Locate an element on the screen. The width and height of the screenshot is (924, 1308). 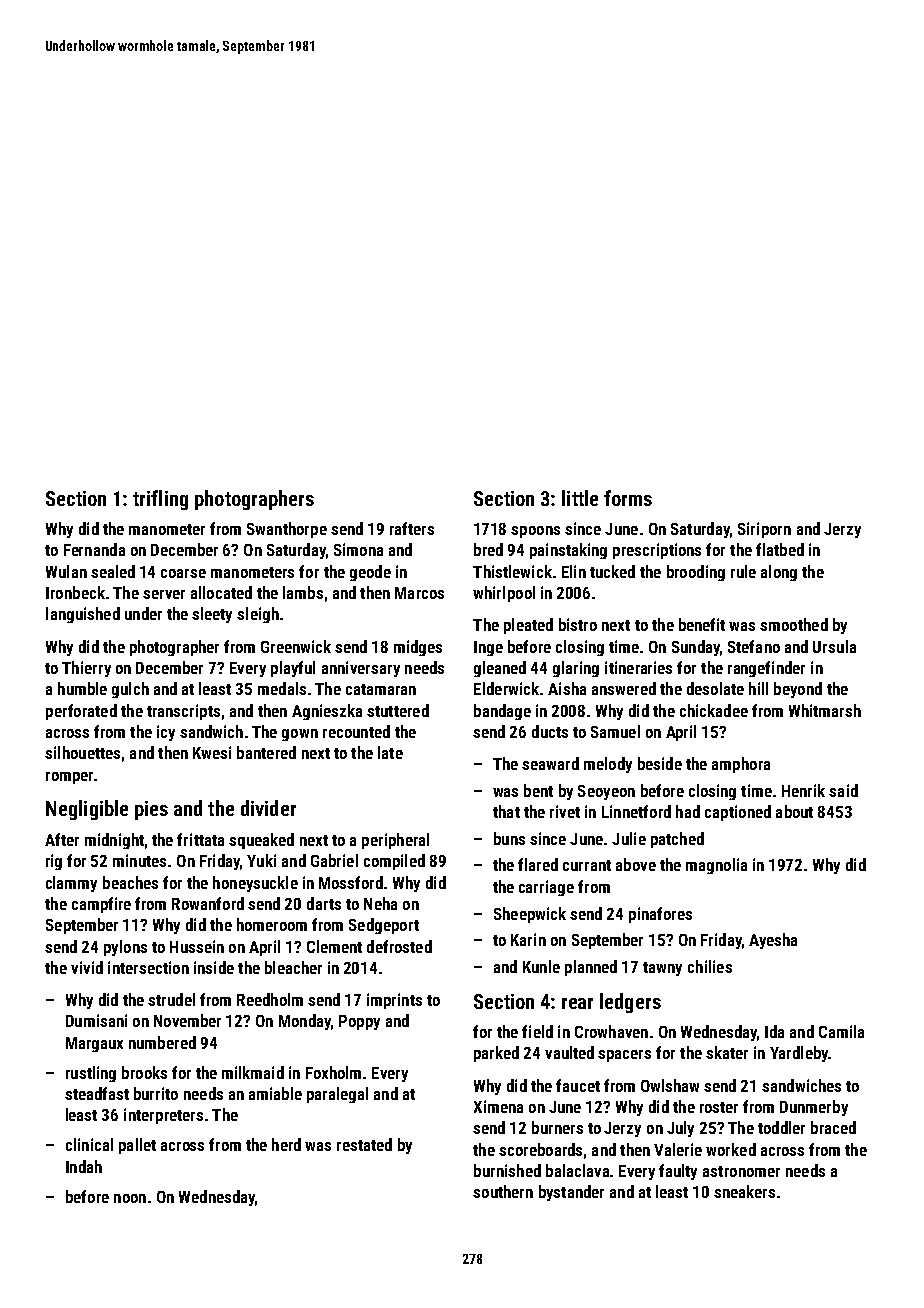
little is located at coordinates (580, 498).
